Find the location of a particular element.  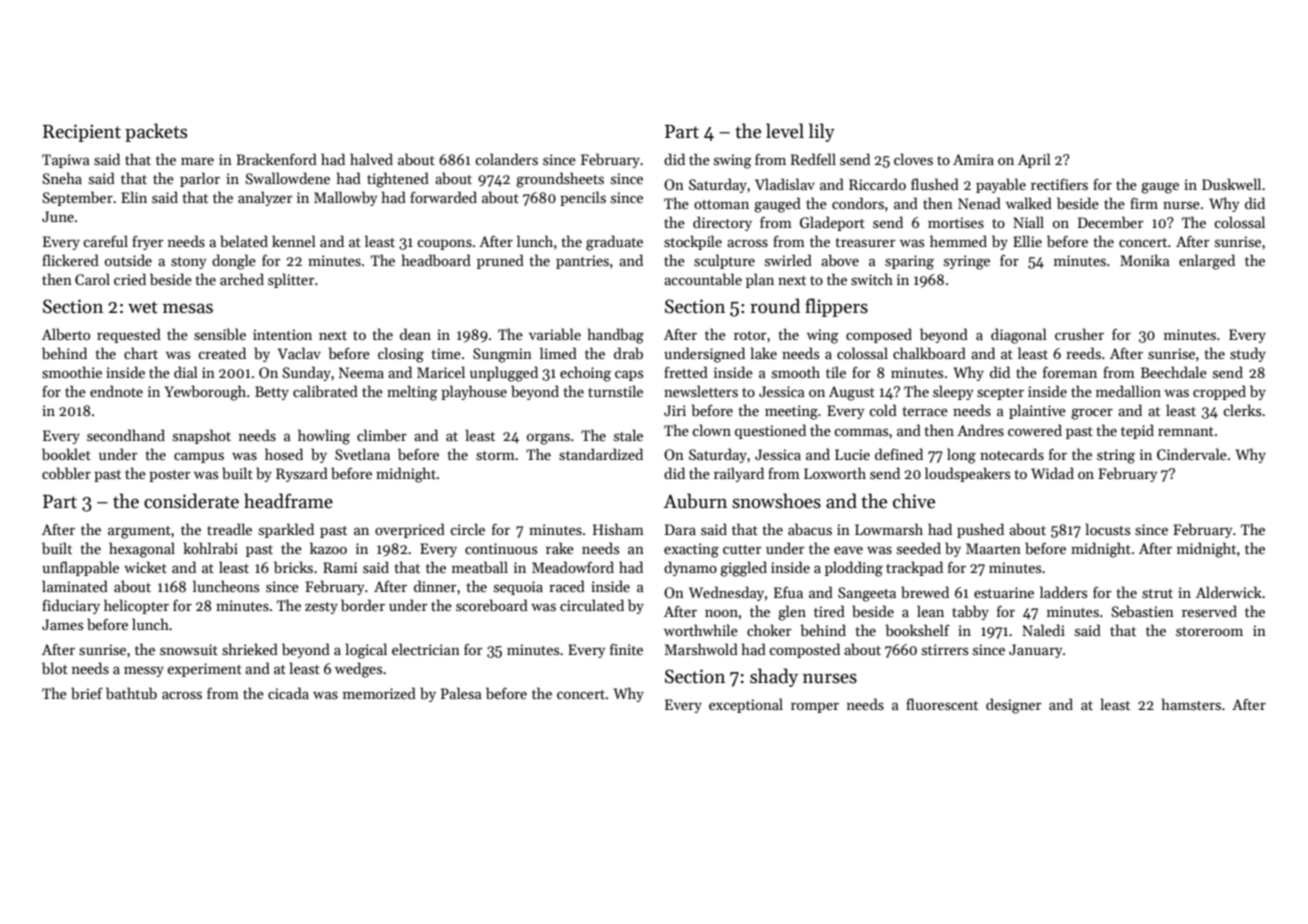

zesty is located at coordinates (321, 608).
